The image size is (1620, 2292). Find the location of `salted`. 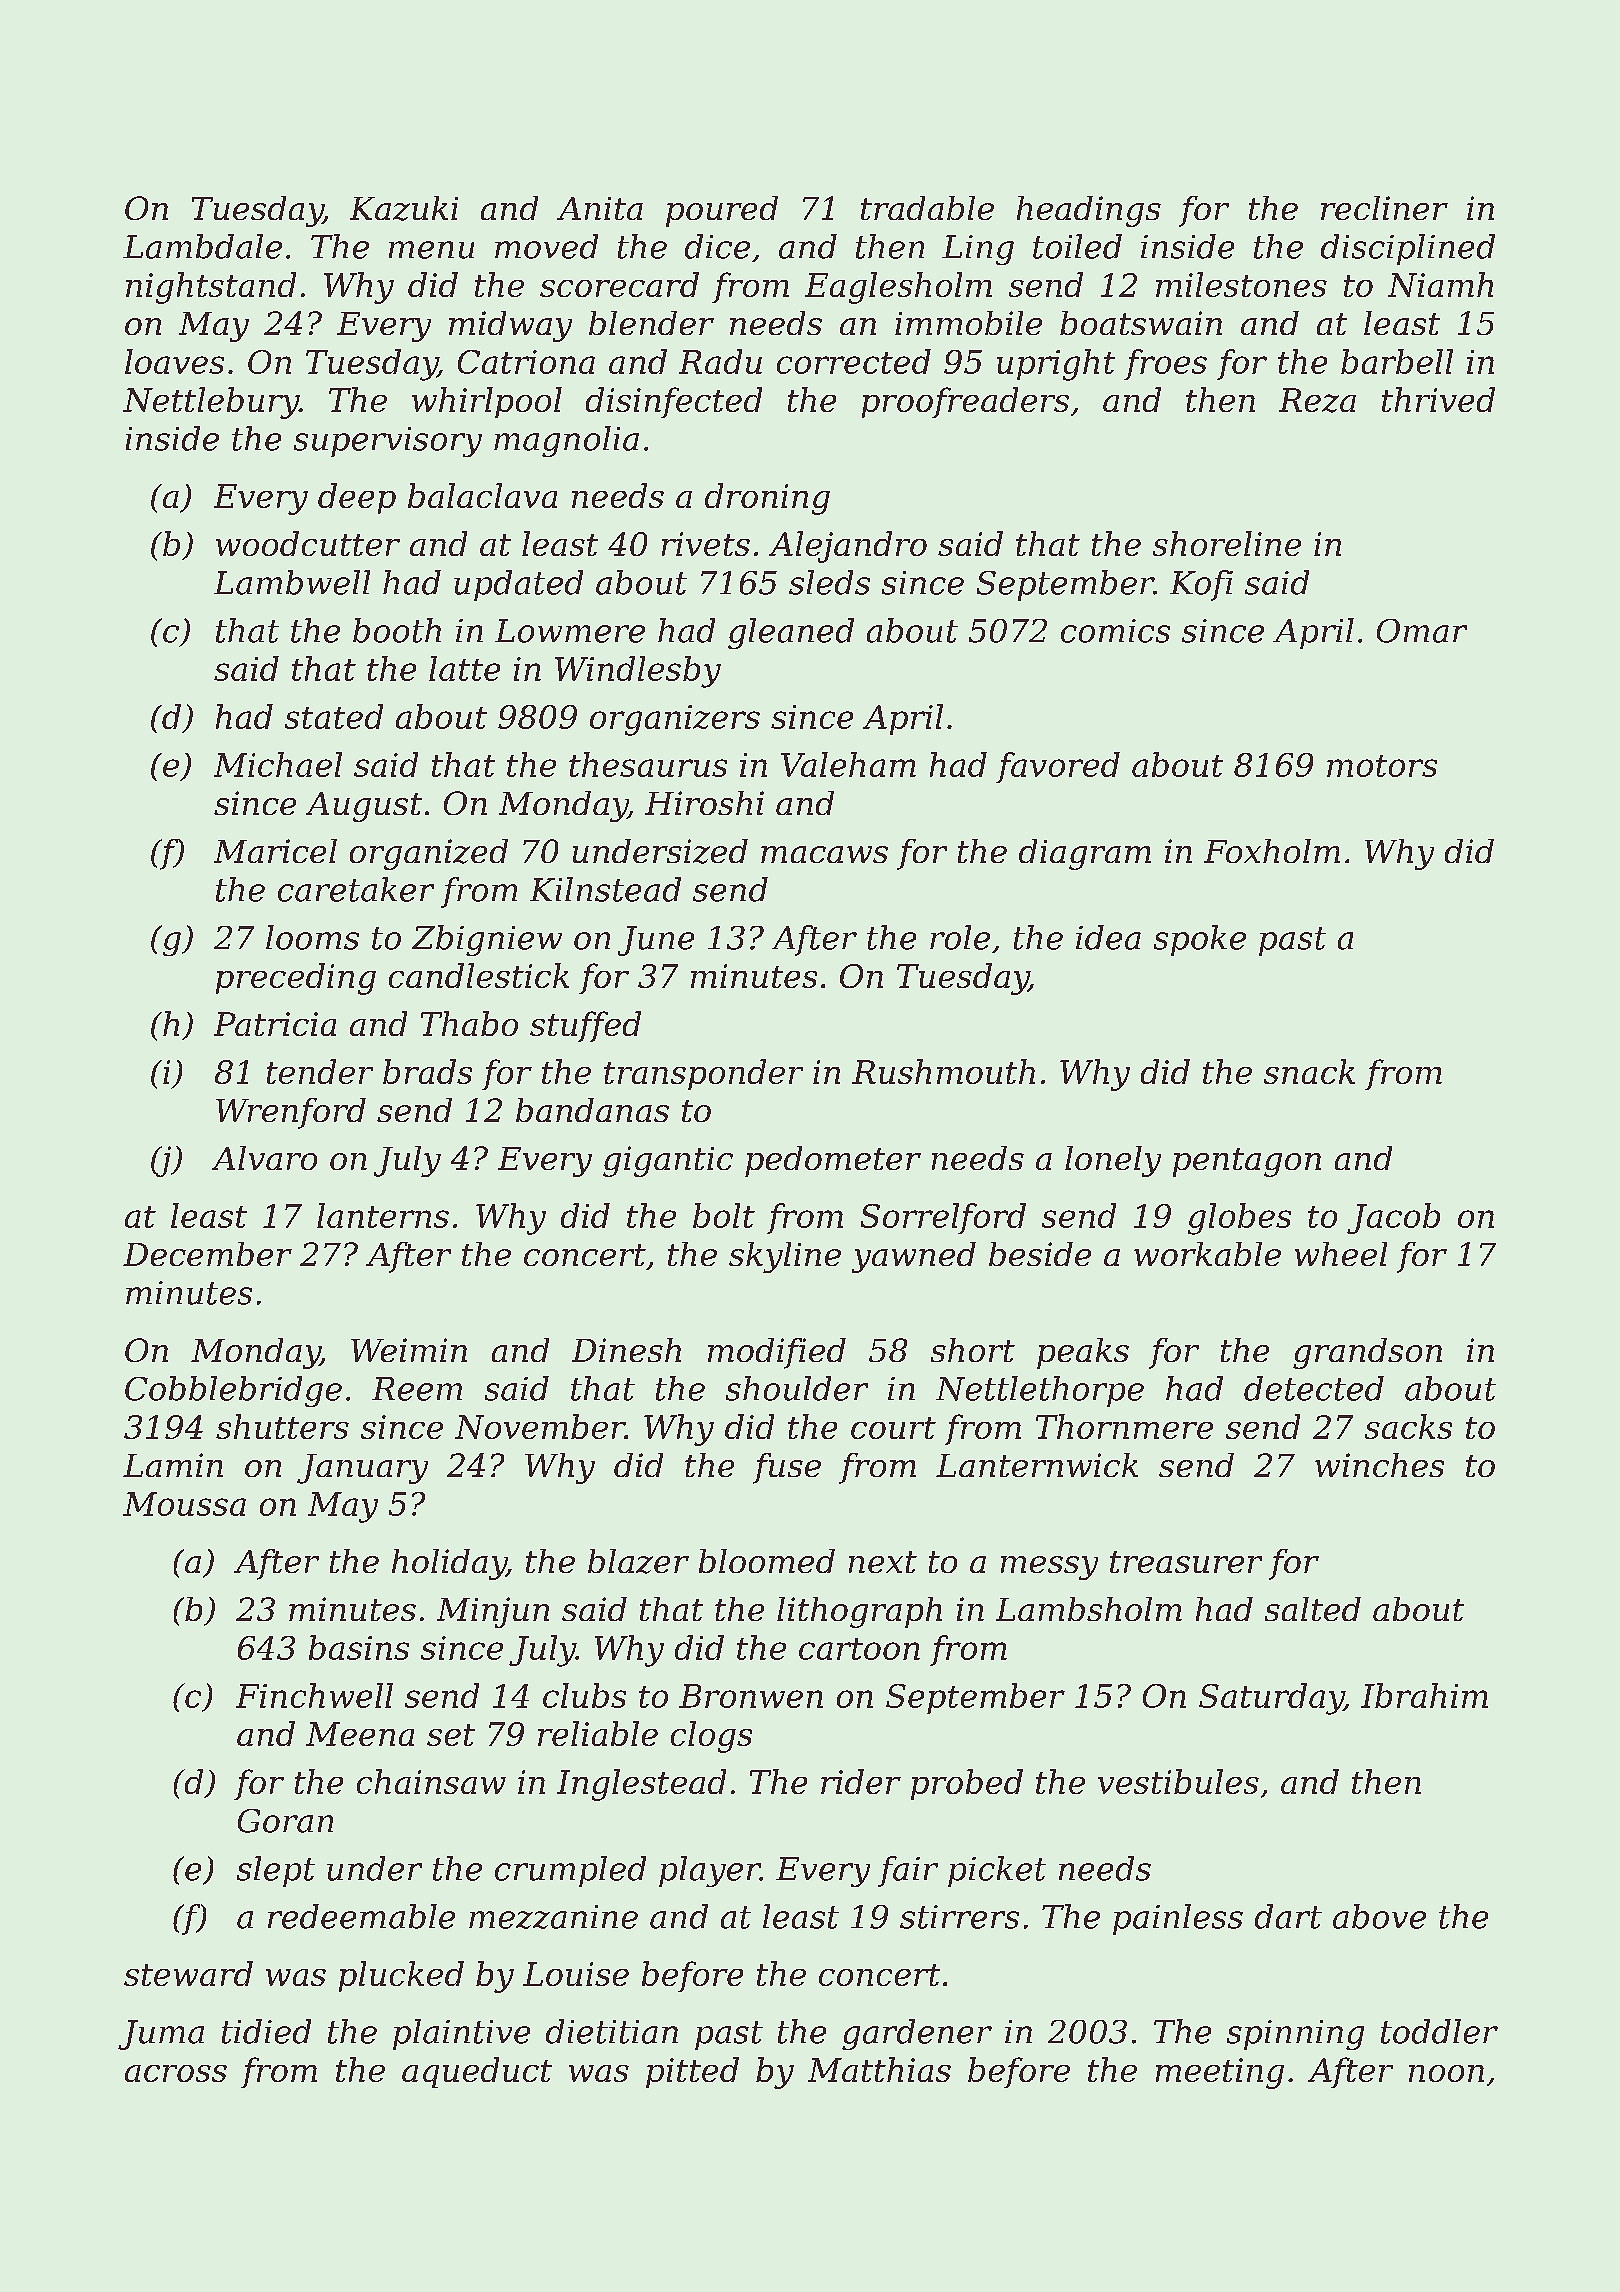

salted is located at coordinates (1313, 1609).
